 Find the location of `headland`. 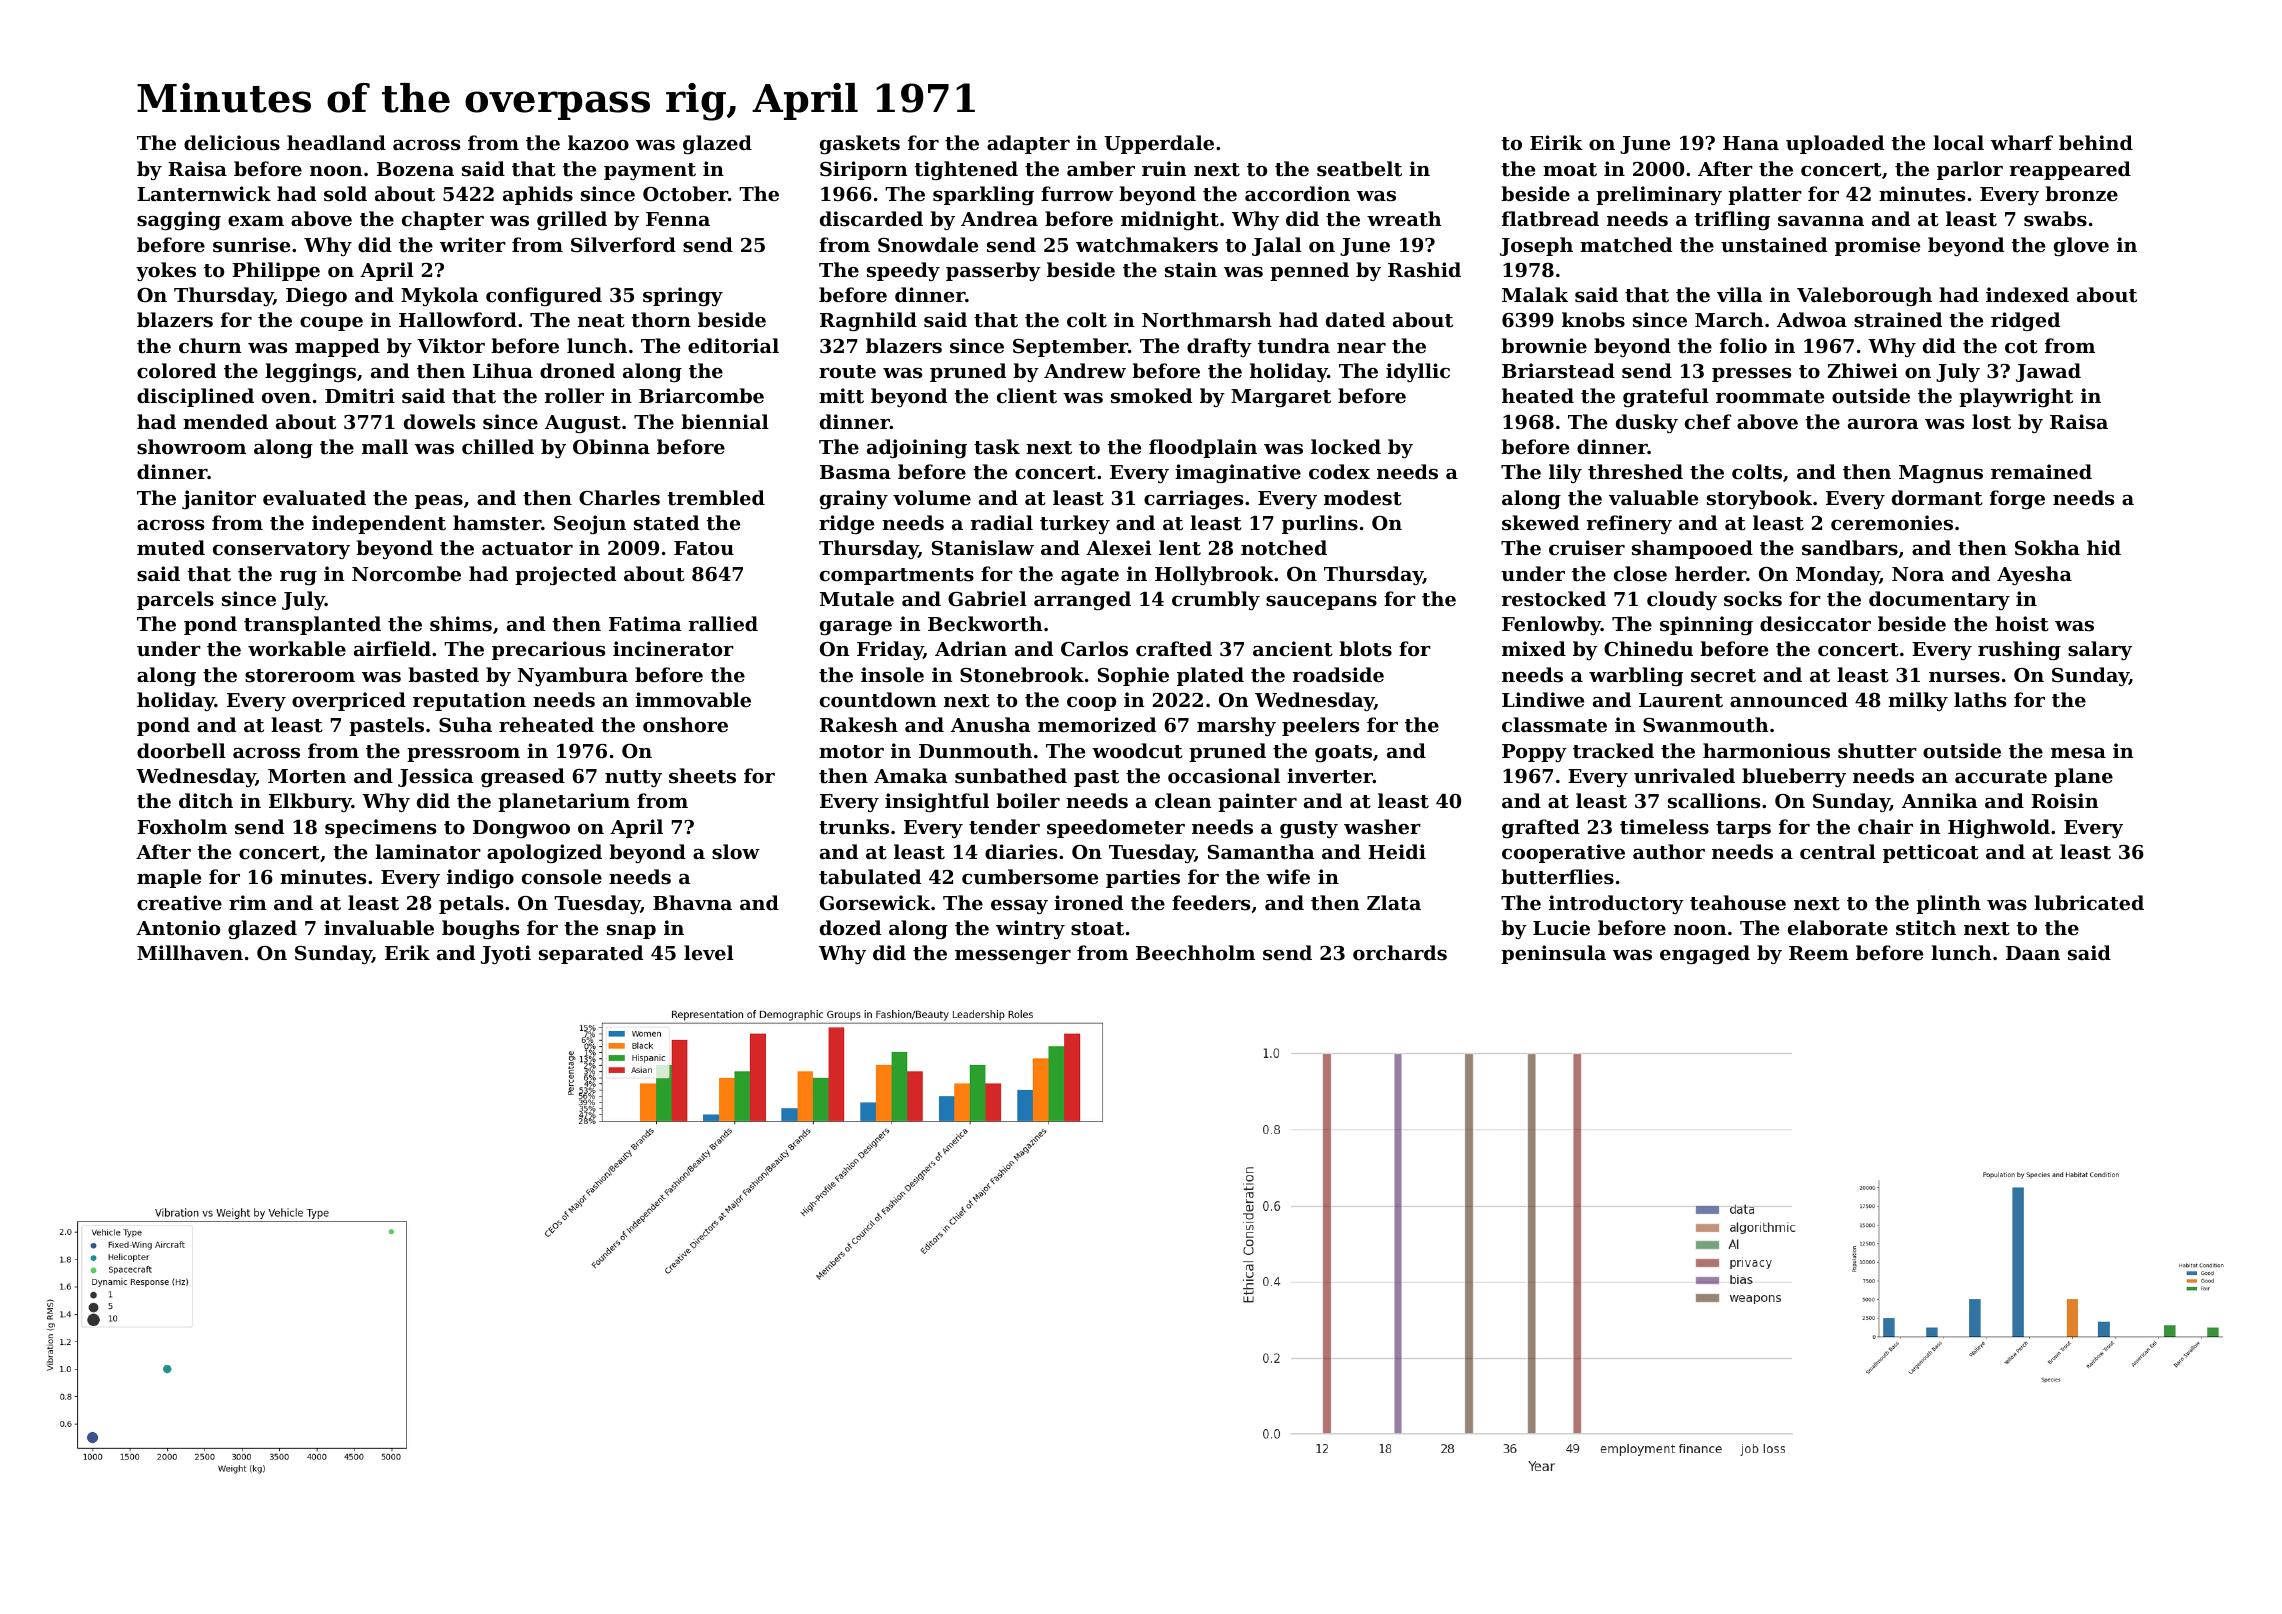

headland is located at coordinates (336, 142).
